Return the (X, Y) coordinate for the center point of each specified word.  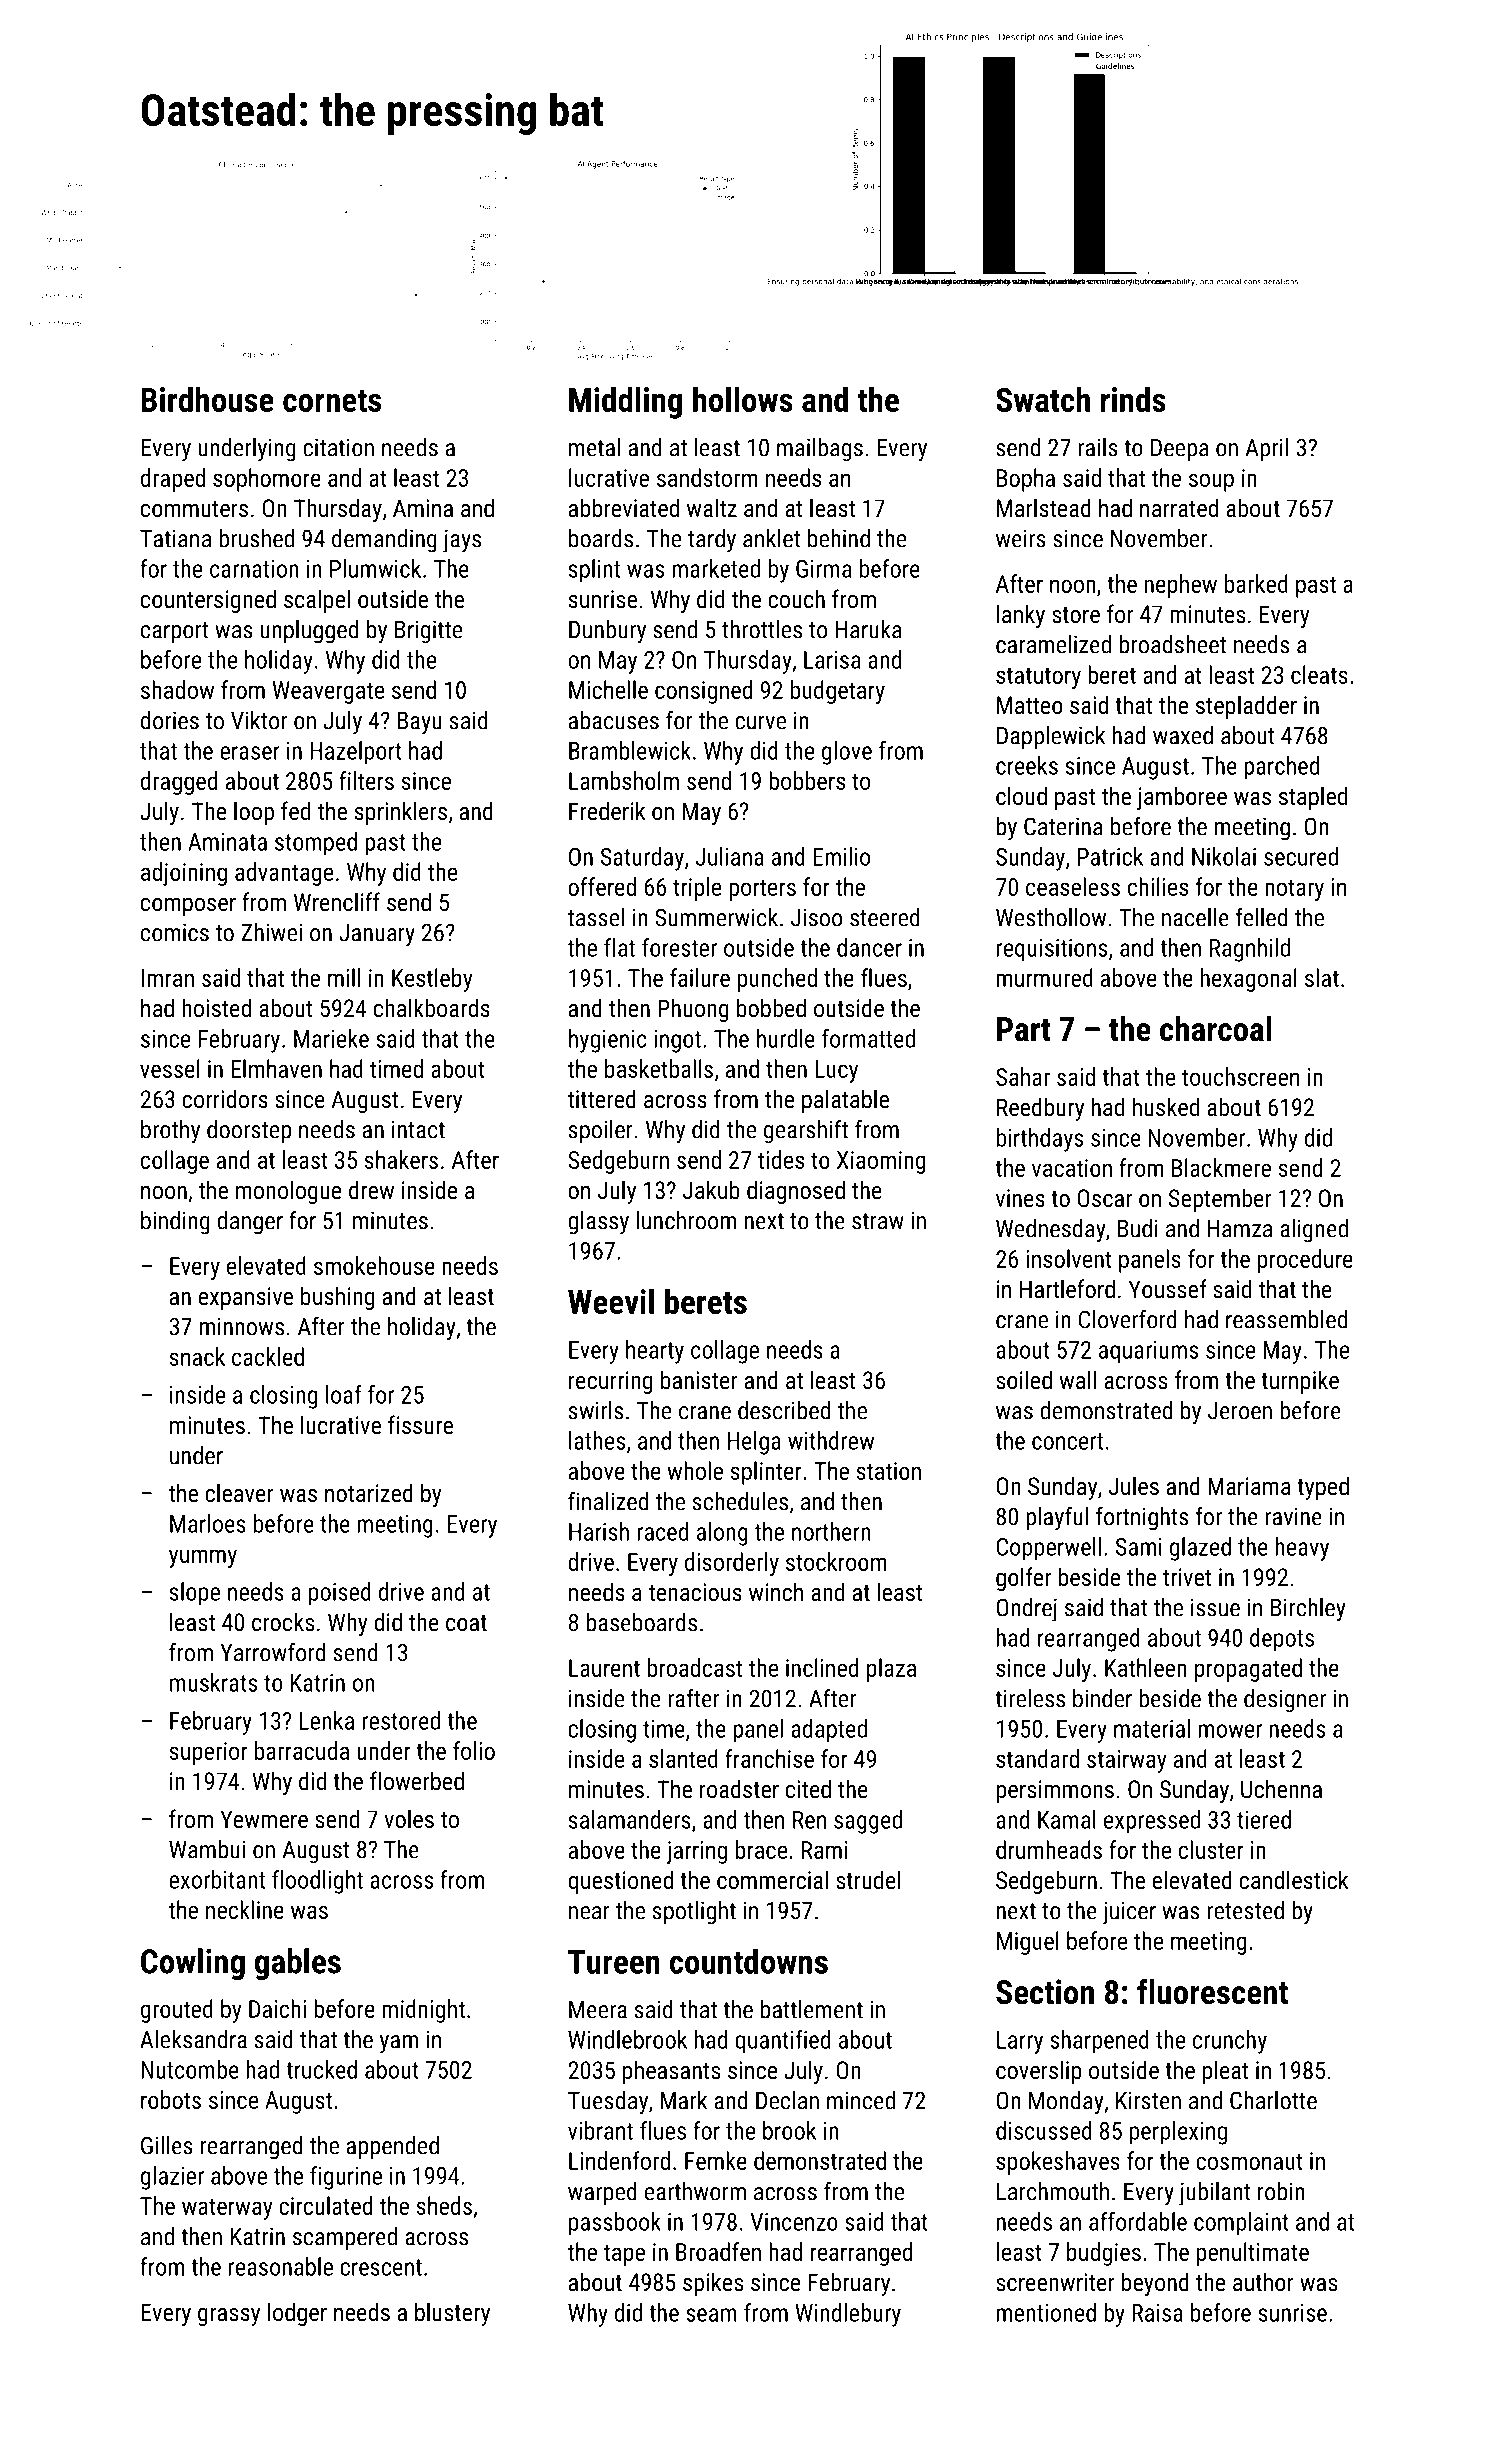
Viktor (259, 720)
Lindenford (619, 2160)
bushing (337, 1298)
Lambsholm (624, 780)
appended (393, 2147)
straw (878, 1221)
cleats (1319, 674)
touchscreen (1240, 1076)
